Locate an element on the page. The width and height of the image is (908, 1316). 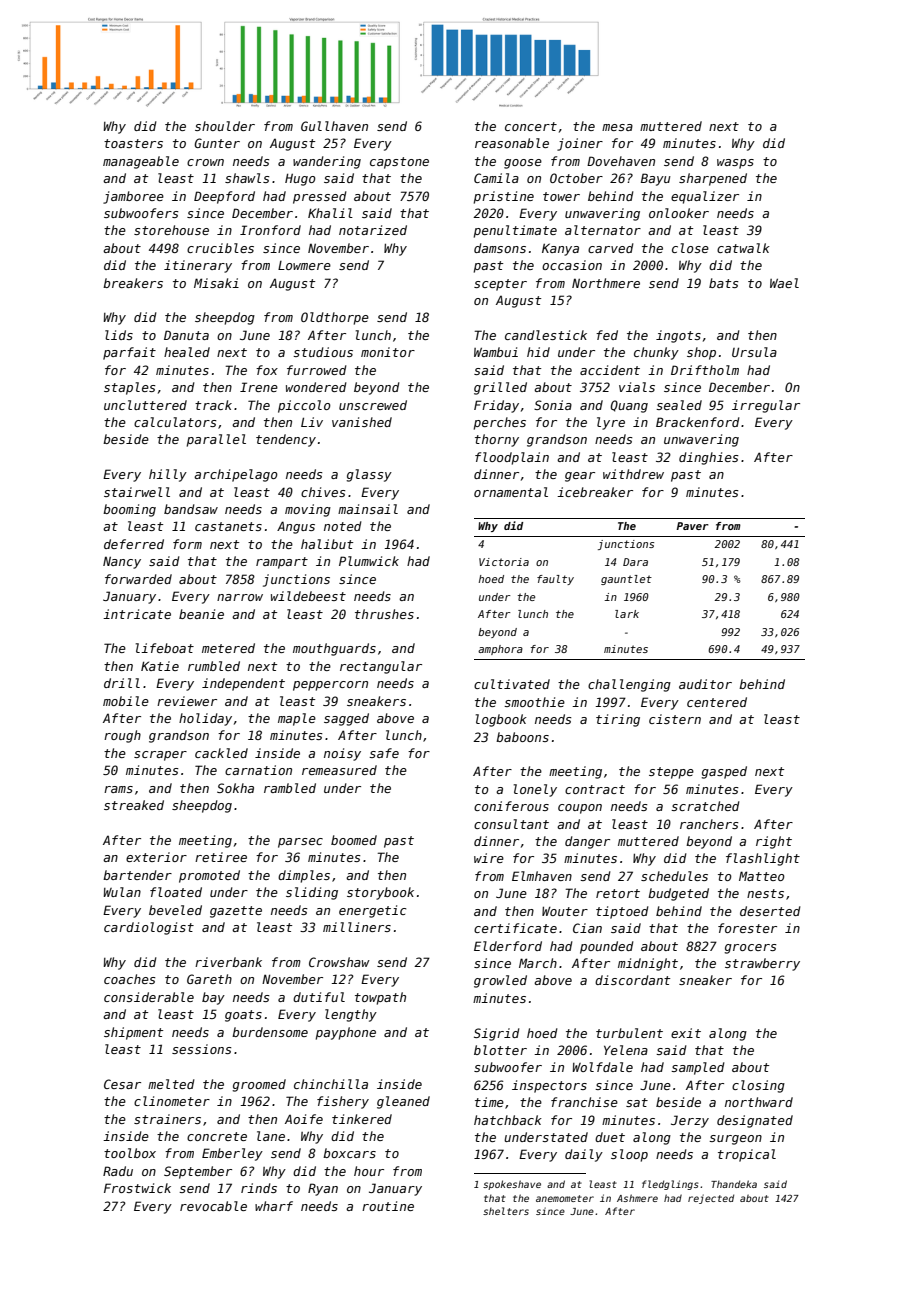
wandering is located at coordinates (327, 162).
